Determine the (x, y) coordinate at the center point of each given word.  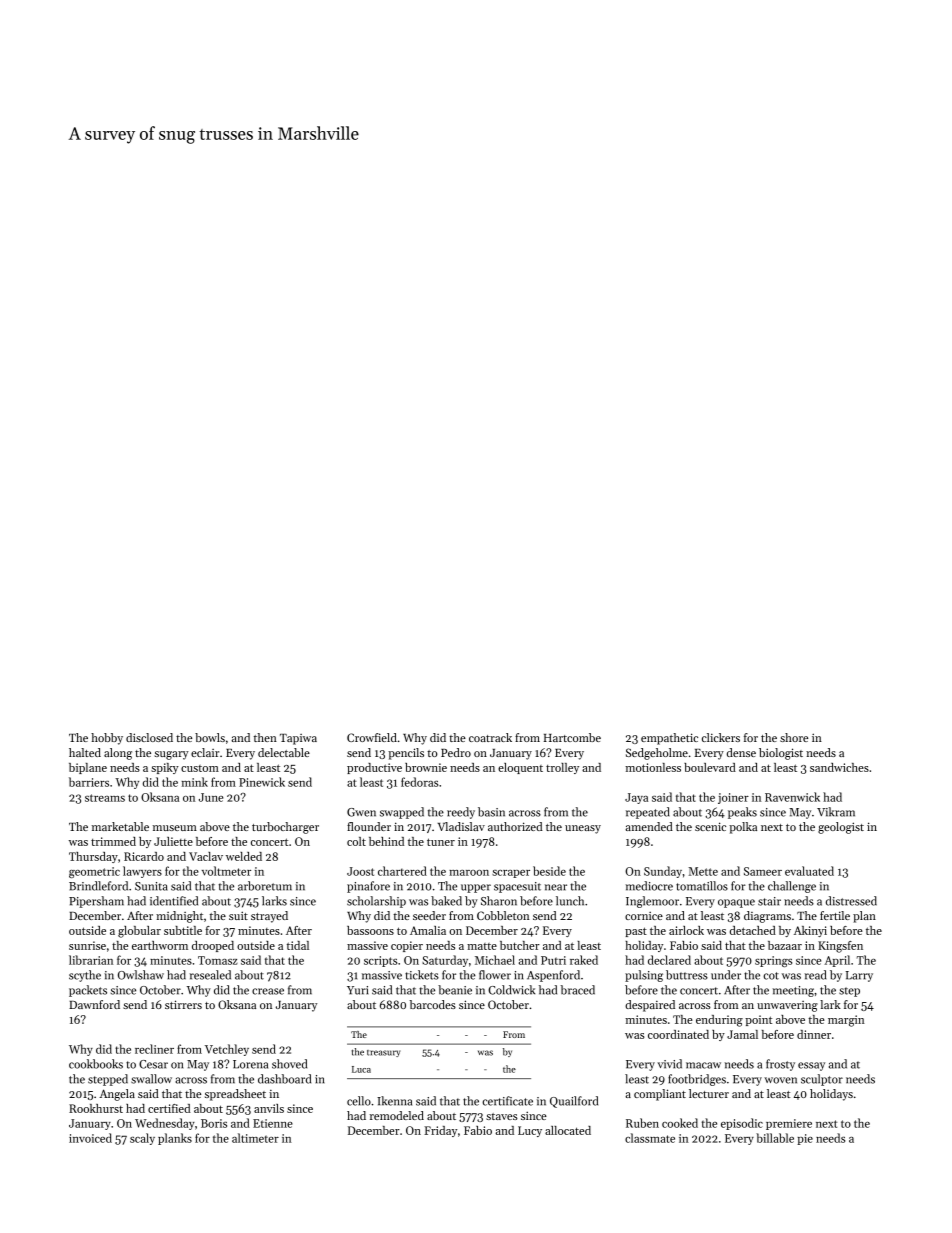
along (118, 754)
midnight (179, 917)
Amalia (428, 930)
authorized (515, 826)
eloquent (520, 768)
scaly (142, 1139)
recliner (154, 1049)
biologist (781, 754)
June (211, 797)
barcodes (433, 1004)
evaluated (809, 871)
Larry (859, 976)
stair (769, 901)
